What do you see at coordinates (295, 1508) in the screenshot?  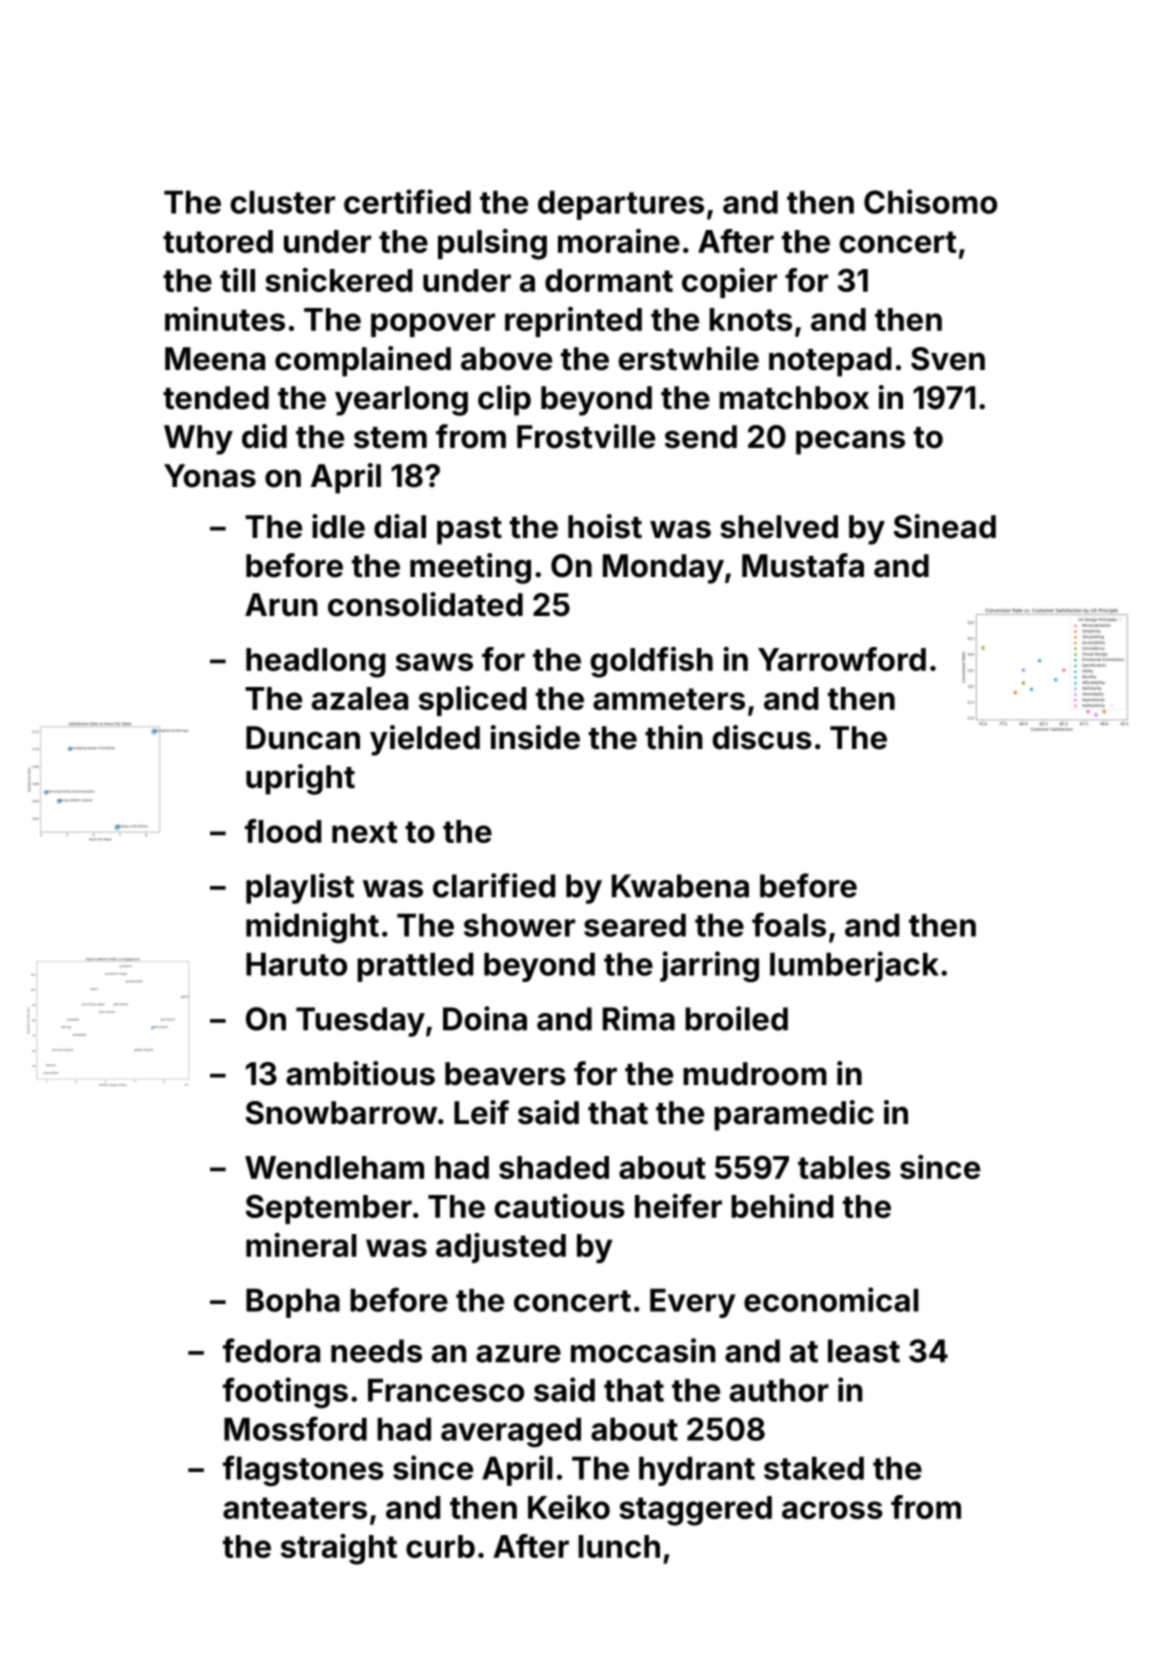 I see `anteaters` at bounding box center [295, 1508].
